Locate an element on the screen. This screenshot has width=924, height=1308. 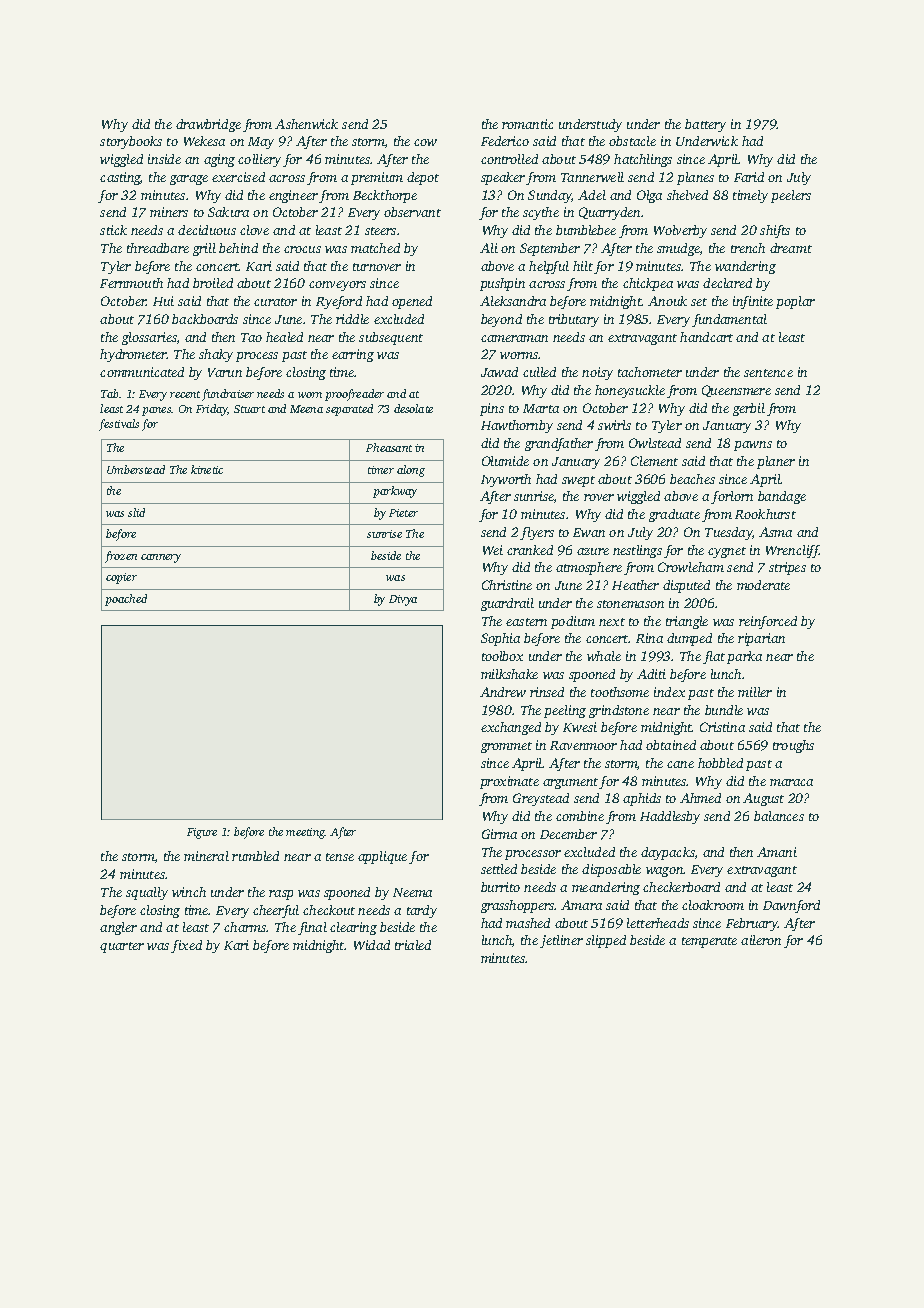
slid is located at coordinates (136, 512).
